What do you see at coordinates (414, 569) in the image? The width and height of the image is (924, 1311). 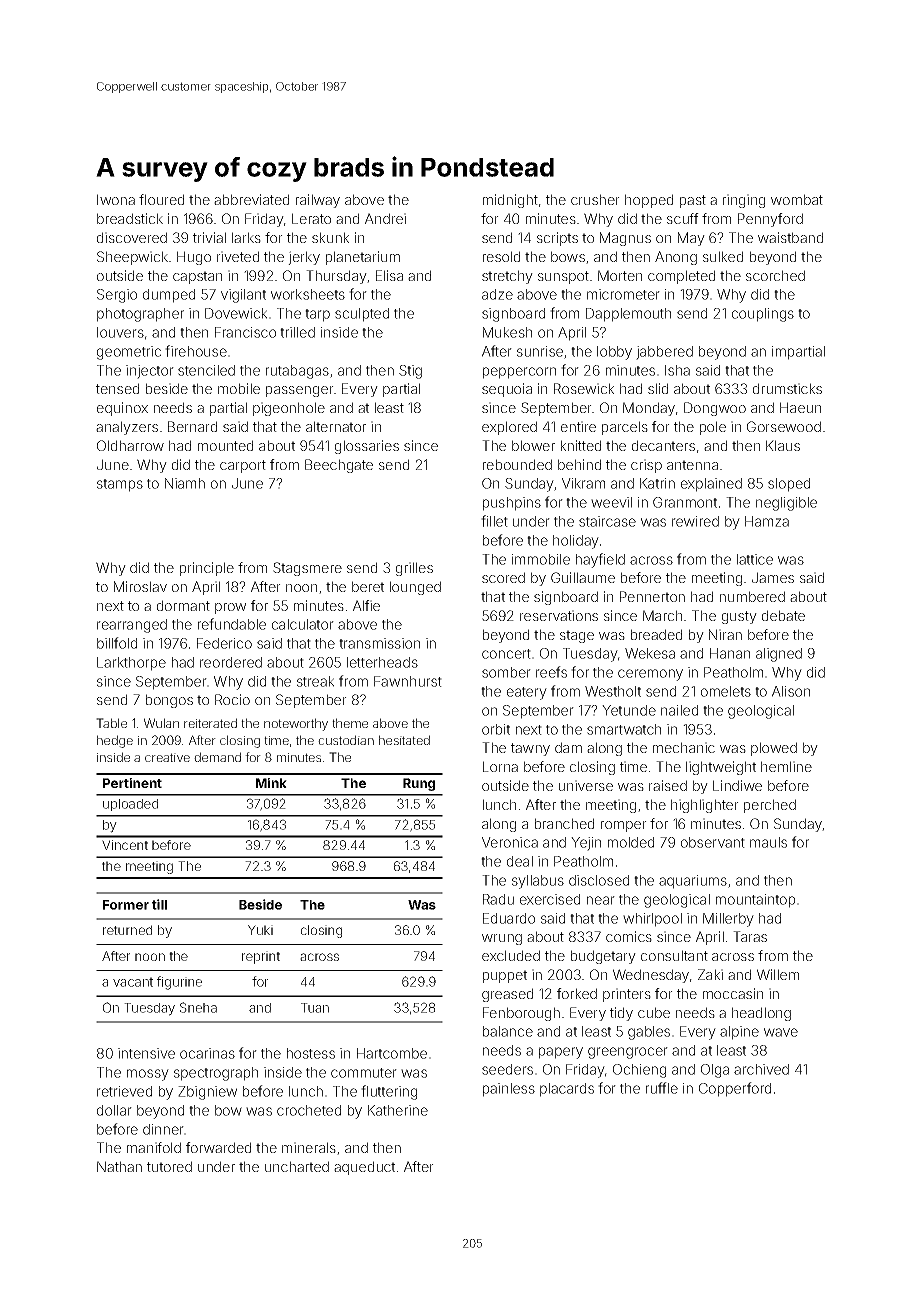 I see `grilles` at bounding box center [414, 569].
